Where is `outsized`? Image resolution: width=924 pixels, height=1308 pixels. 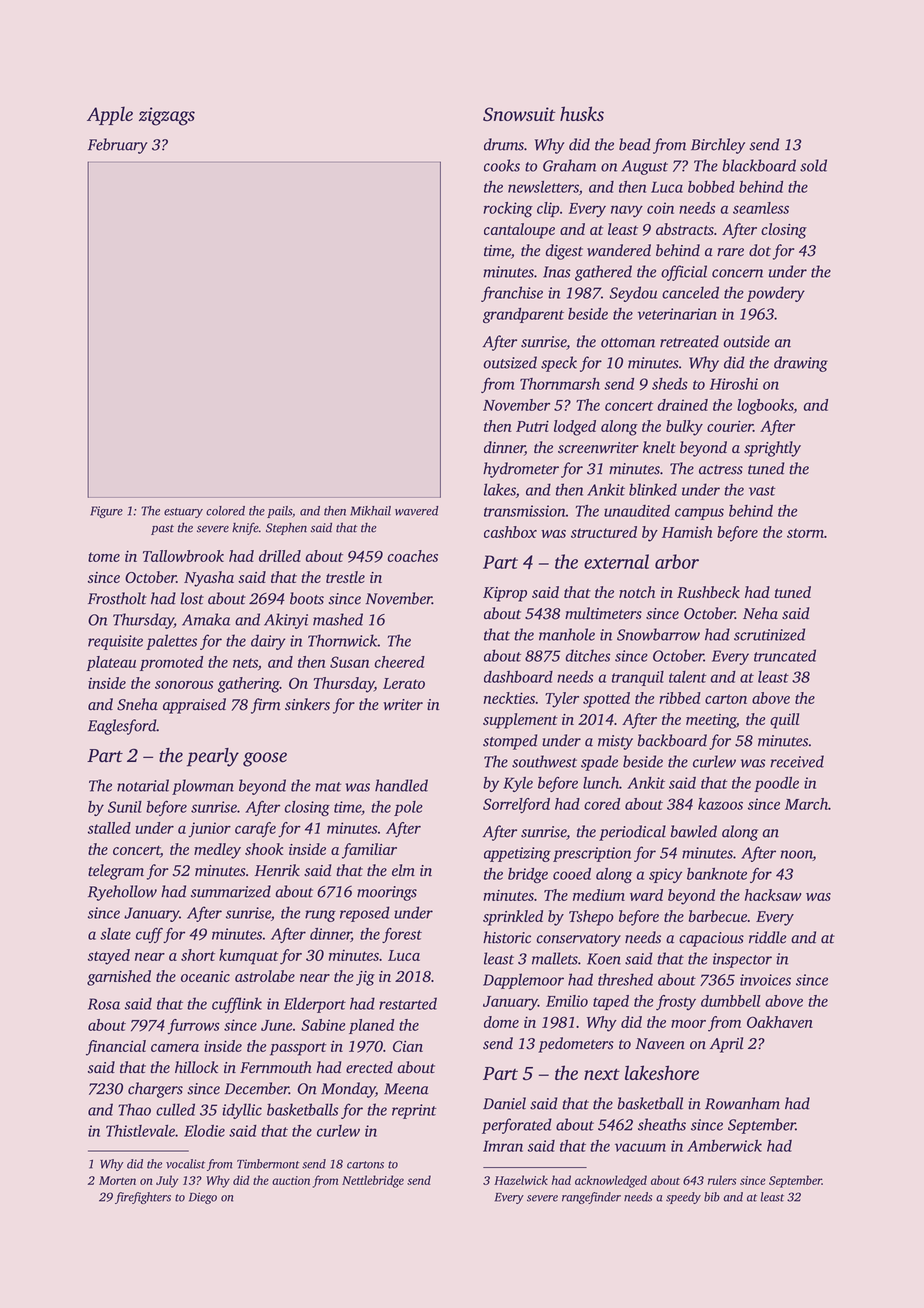
outsized is located at coordinates (510, 362).
